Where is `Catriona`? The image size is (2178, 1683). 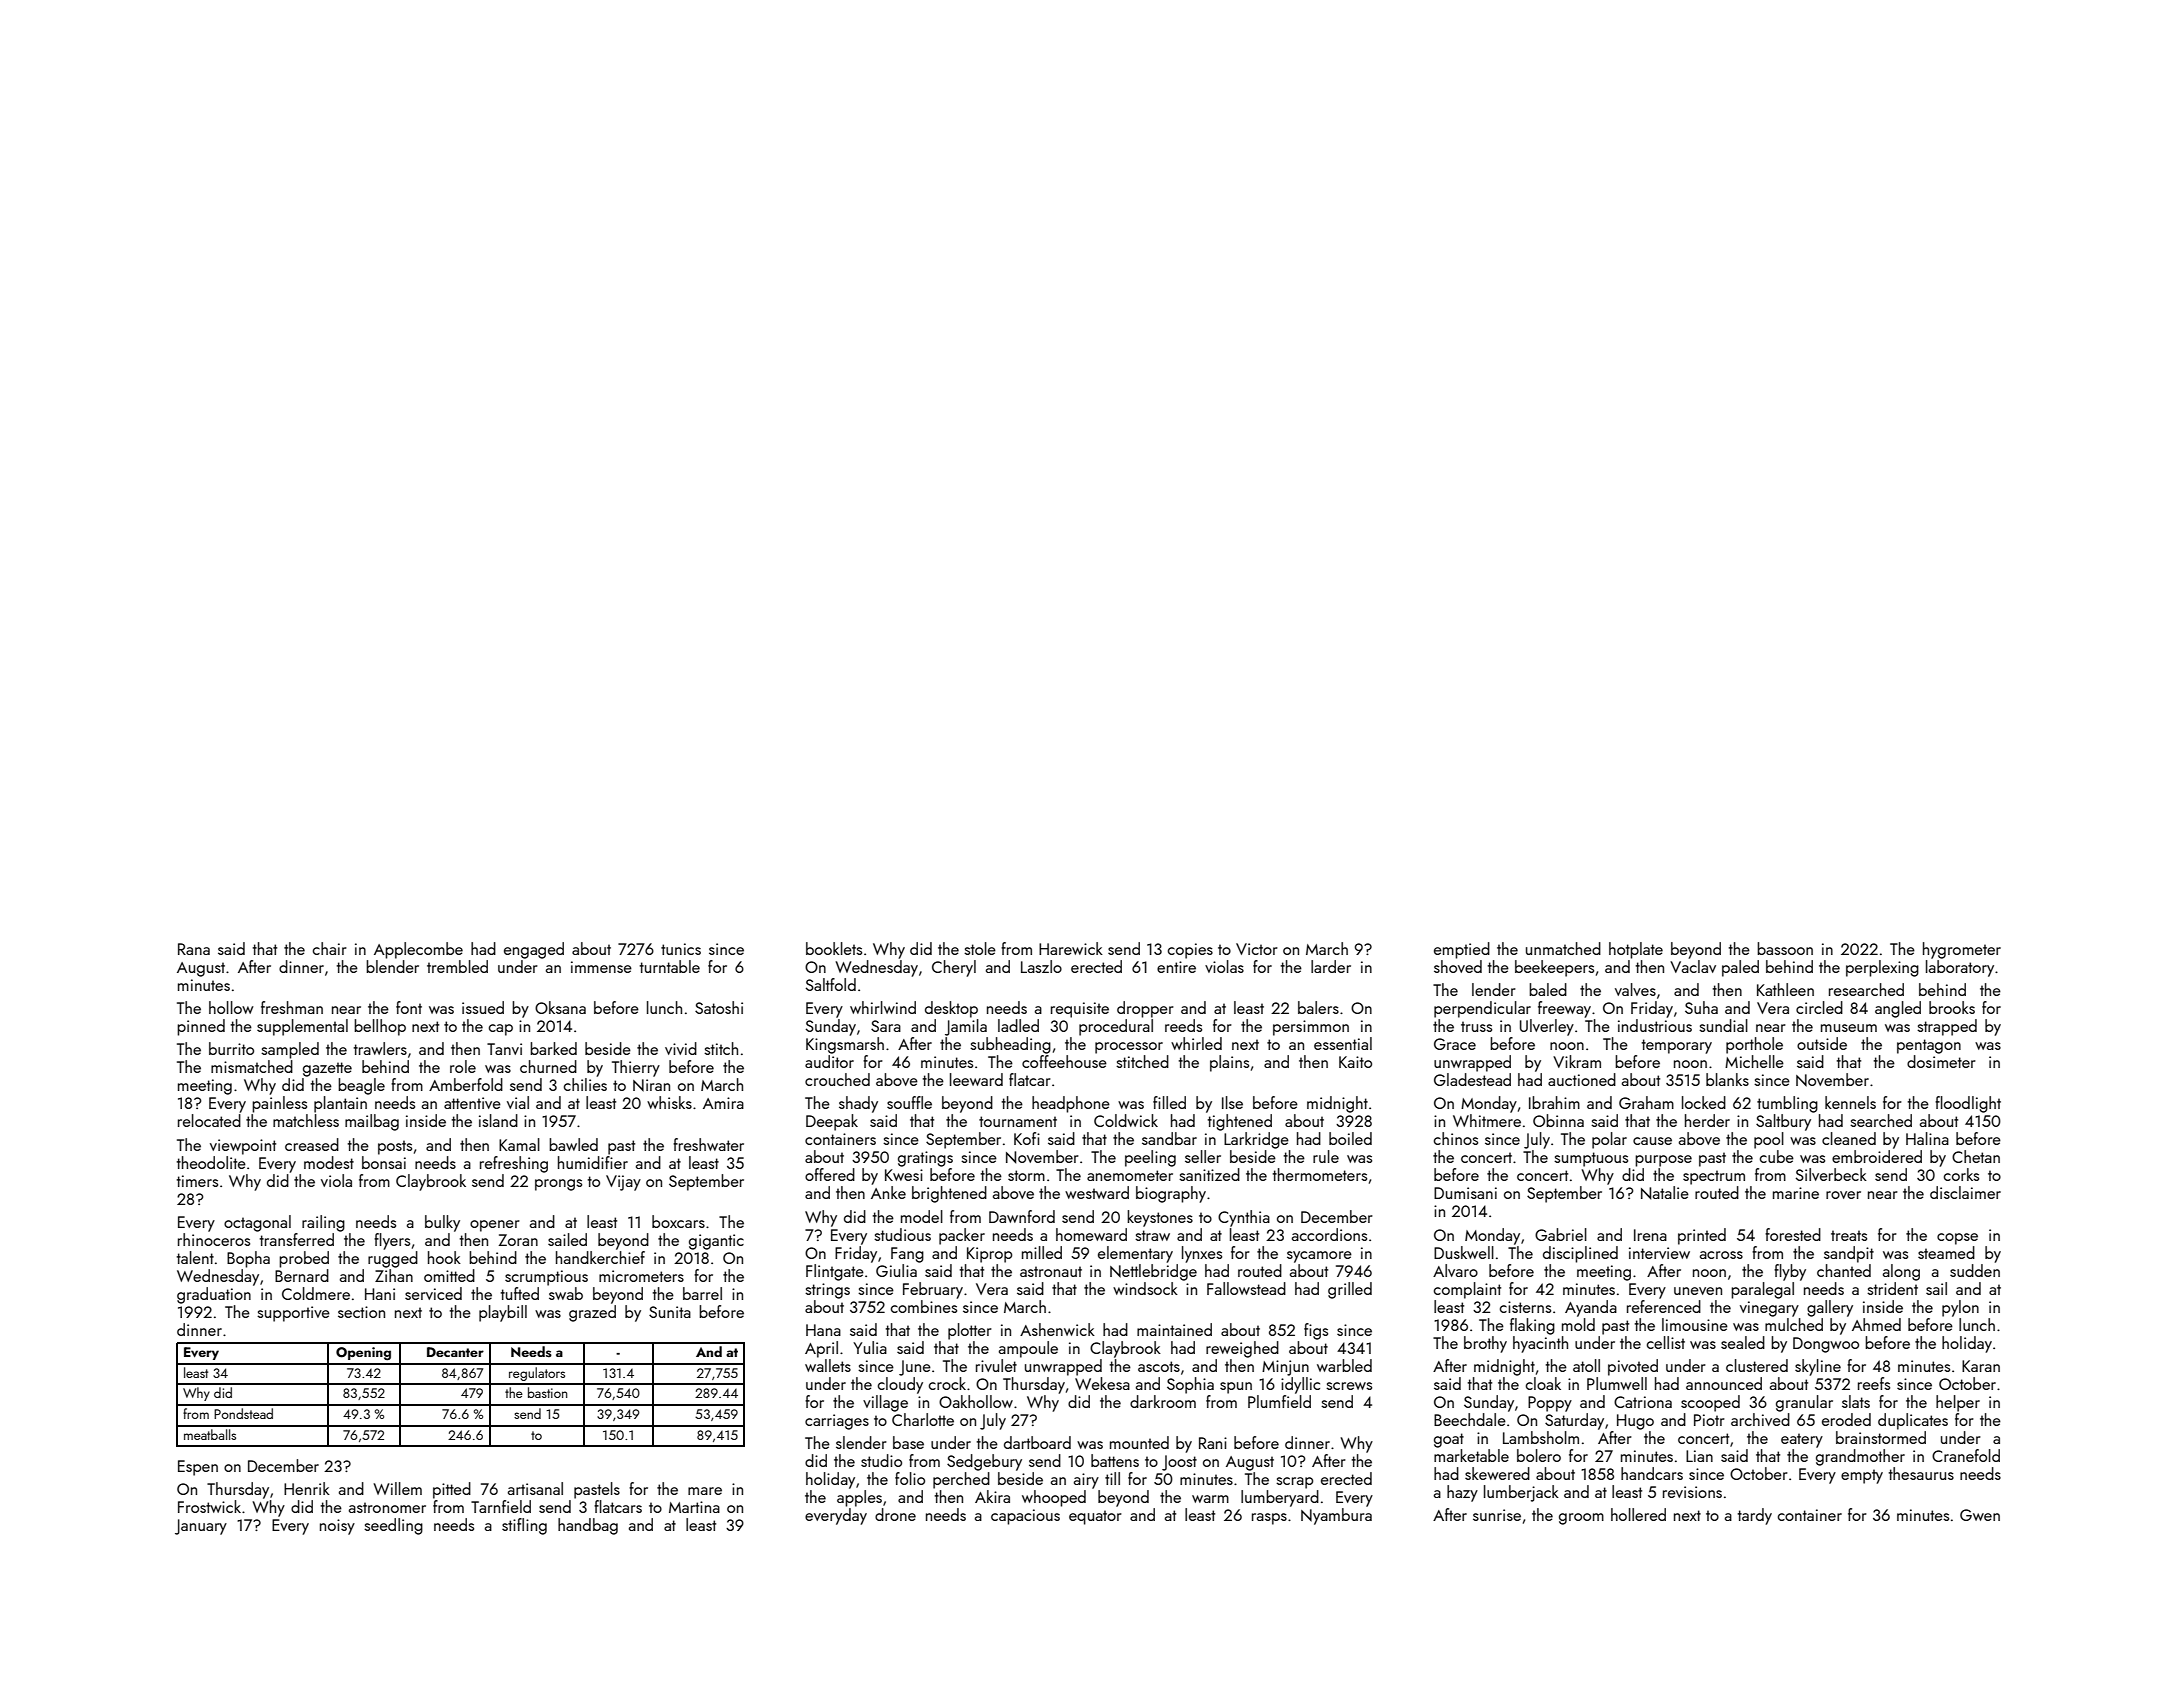
Catriona is located at coordinates (1643, 1402).
